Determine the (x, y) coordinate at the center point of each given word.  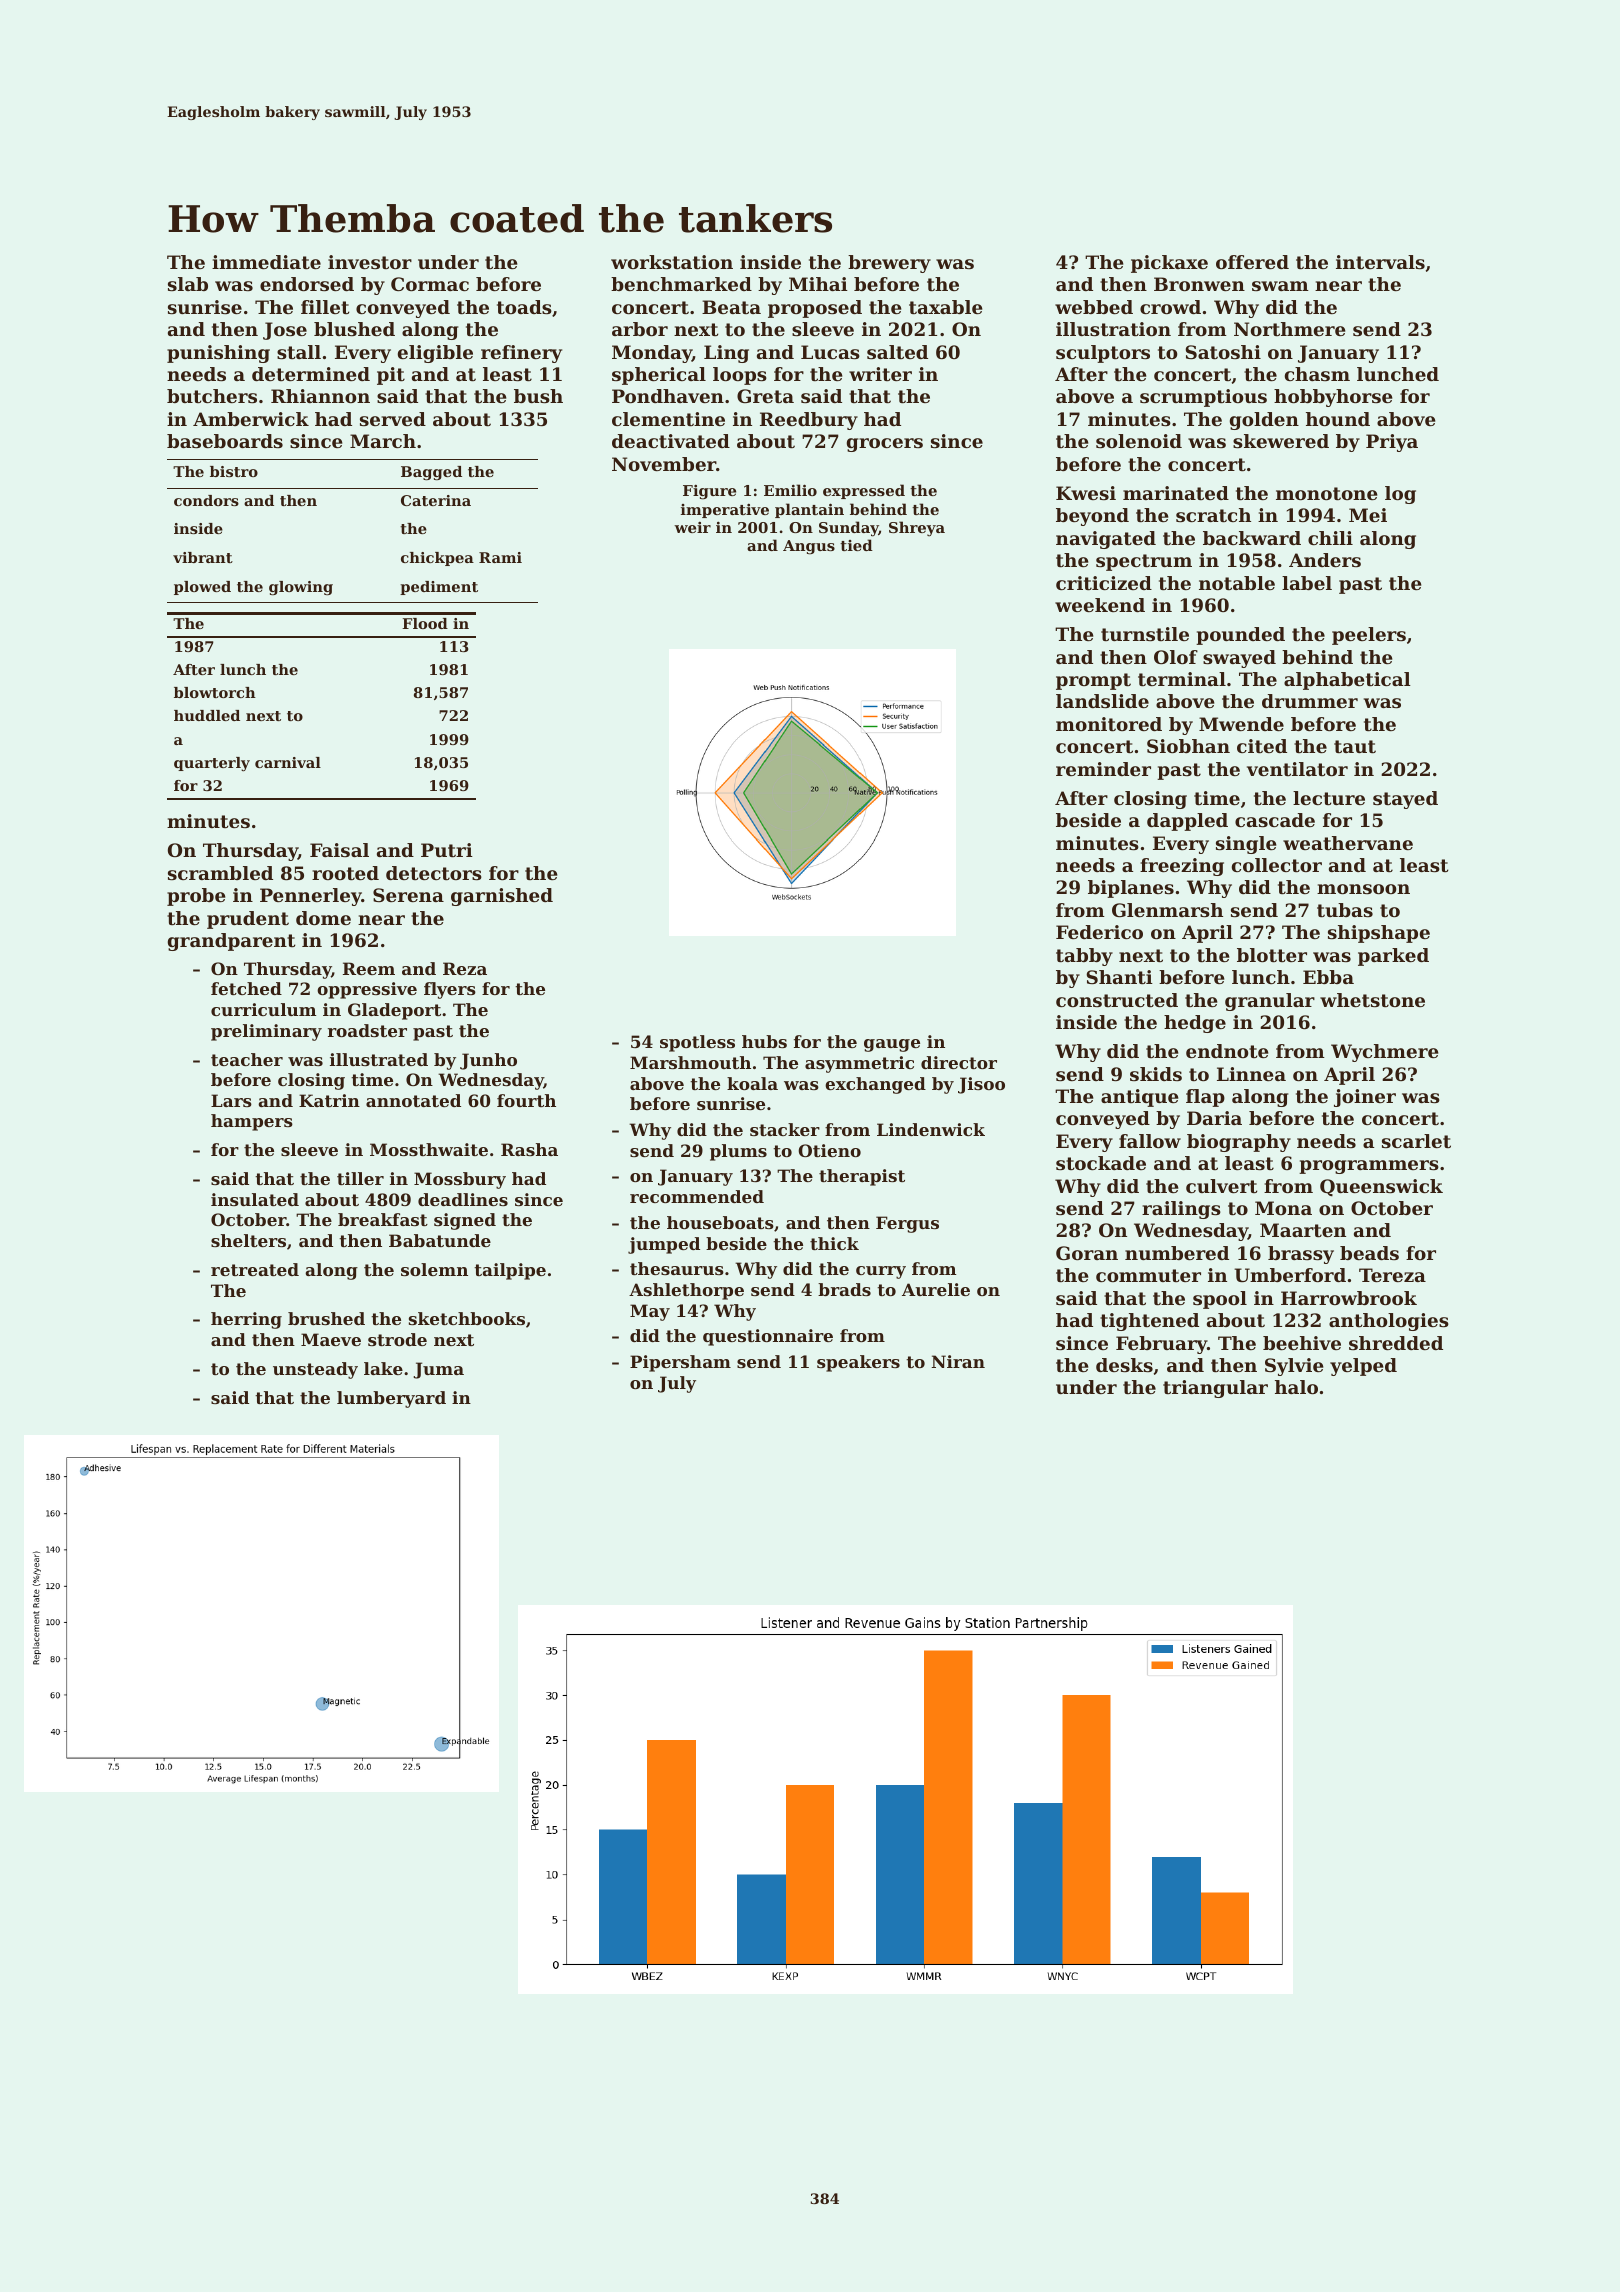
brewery (889, 264)
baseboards (225, 441)
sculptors (1103, 354)
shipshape (1379, 934)
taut (1355, 746)
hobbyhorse (1333, 398)
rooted (345, 873)
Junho (488, 1061)
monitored (1109, 724)
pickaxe (1169, 264)
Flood (425, 623)
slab (188, 284)
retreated (255, 1269)
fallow (1150, 1141)
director (959, 1062)
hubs (764, 1041)
